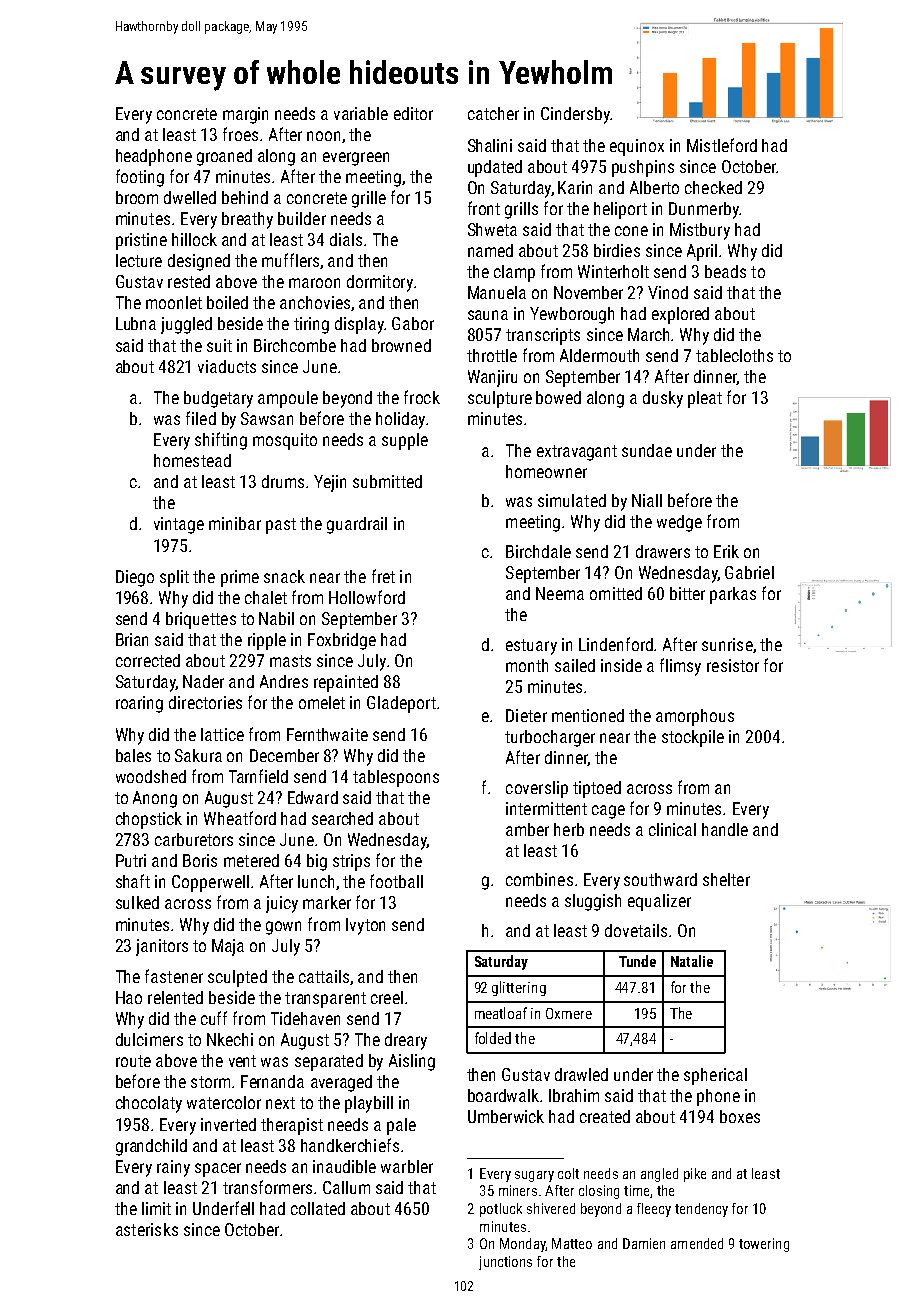  I want to click on editor, so click(413, 113).
